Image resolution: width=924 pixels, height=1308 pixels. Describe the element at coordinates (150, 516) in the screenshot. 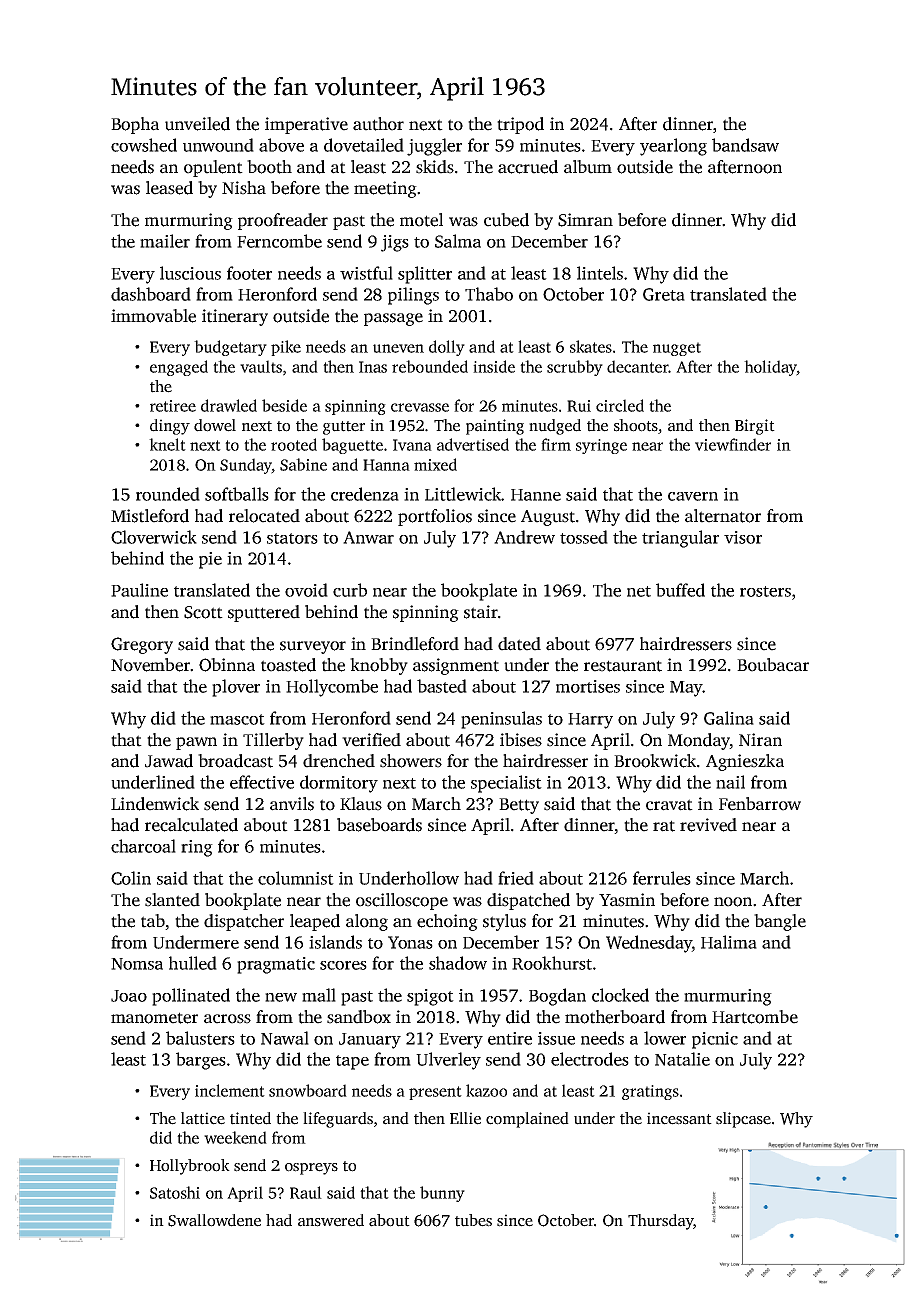

I see `Mistleford` at that location.
